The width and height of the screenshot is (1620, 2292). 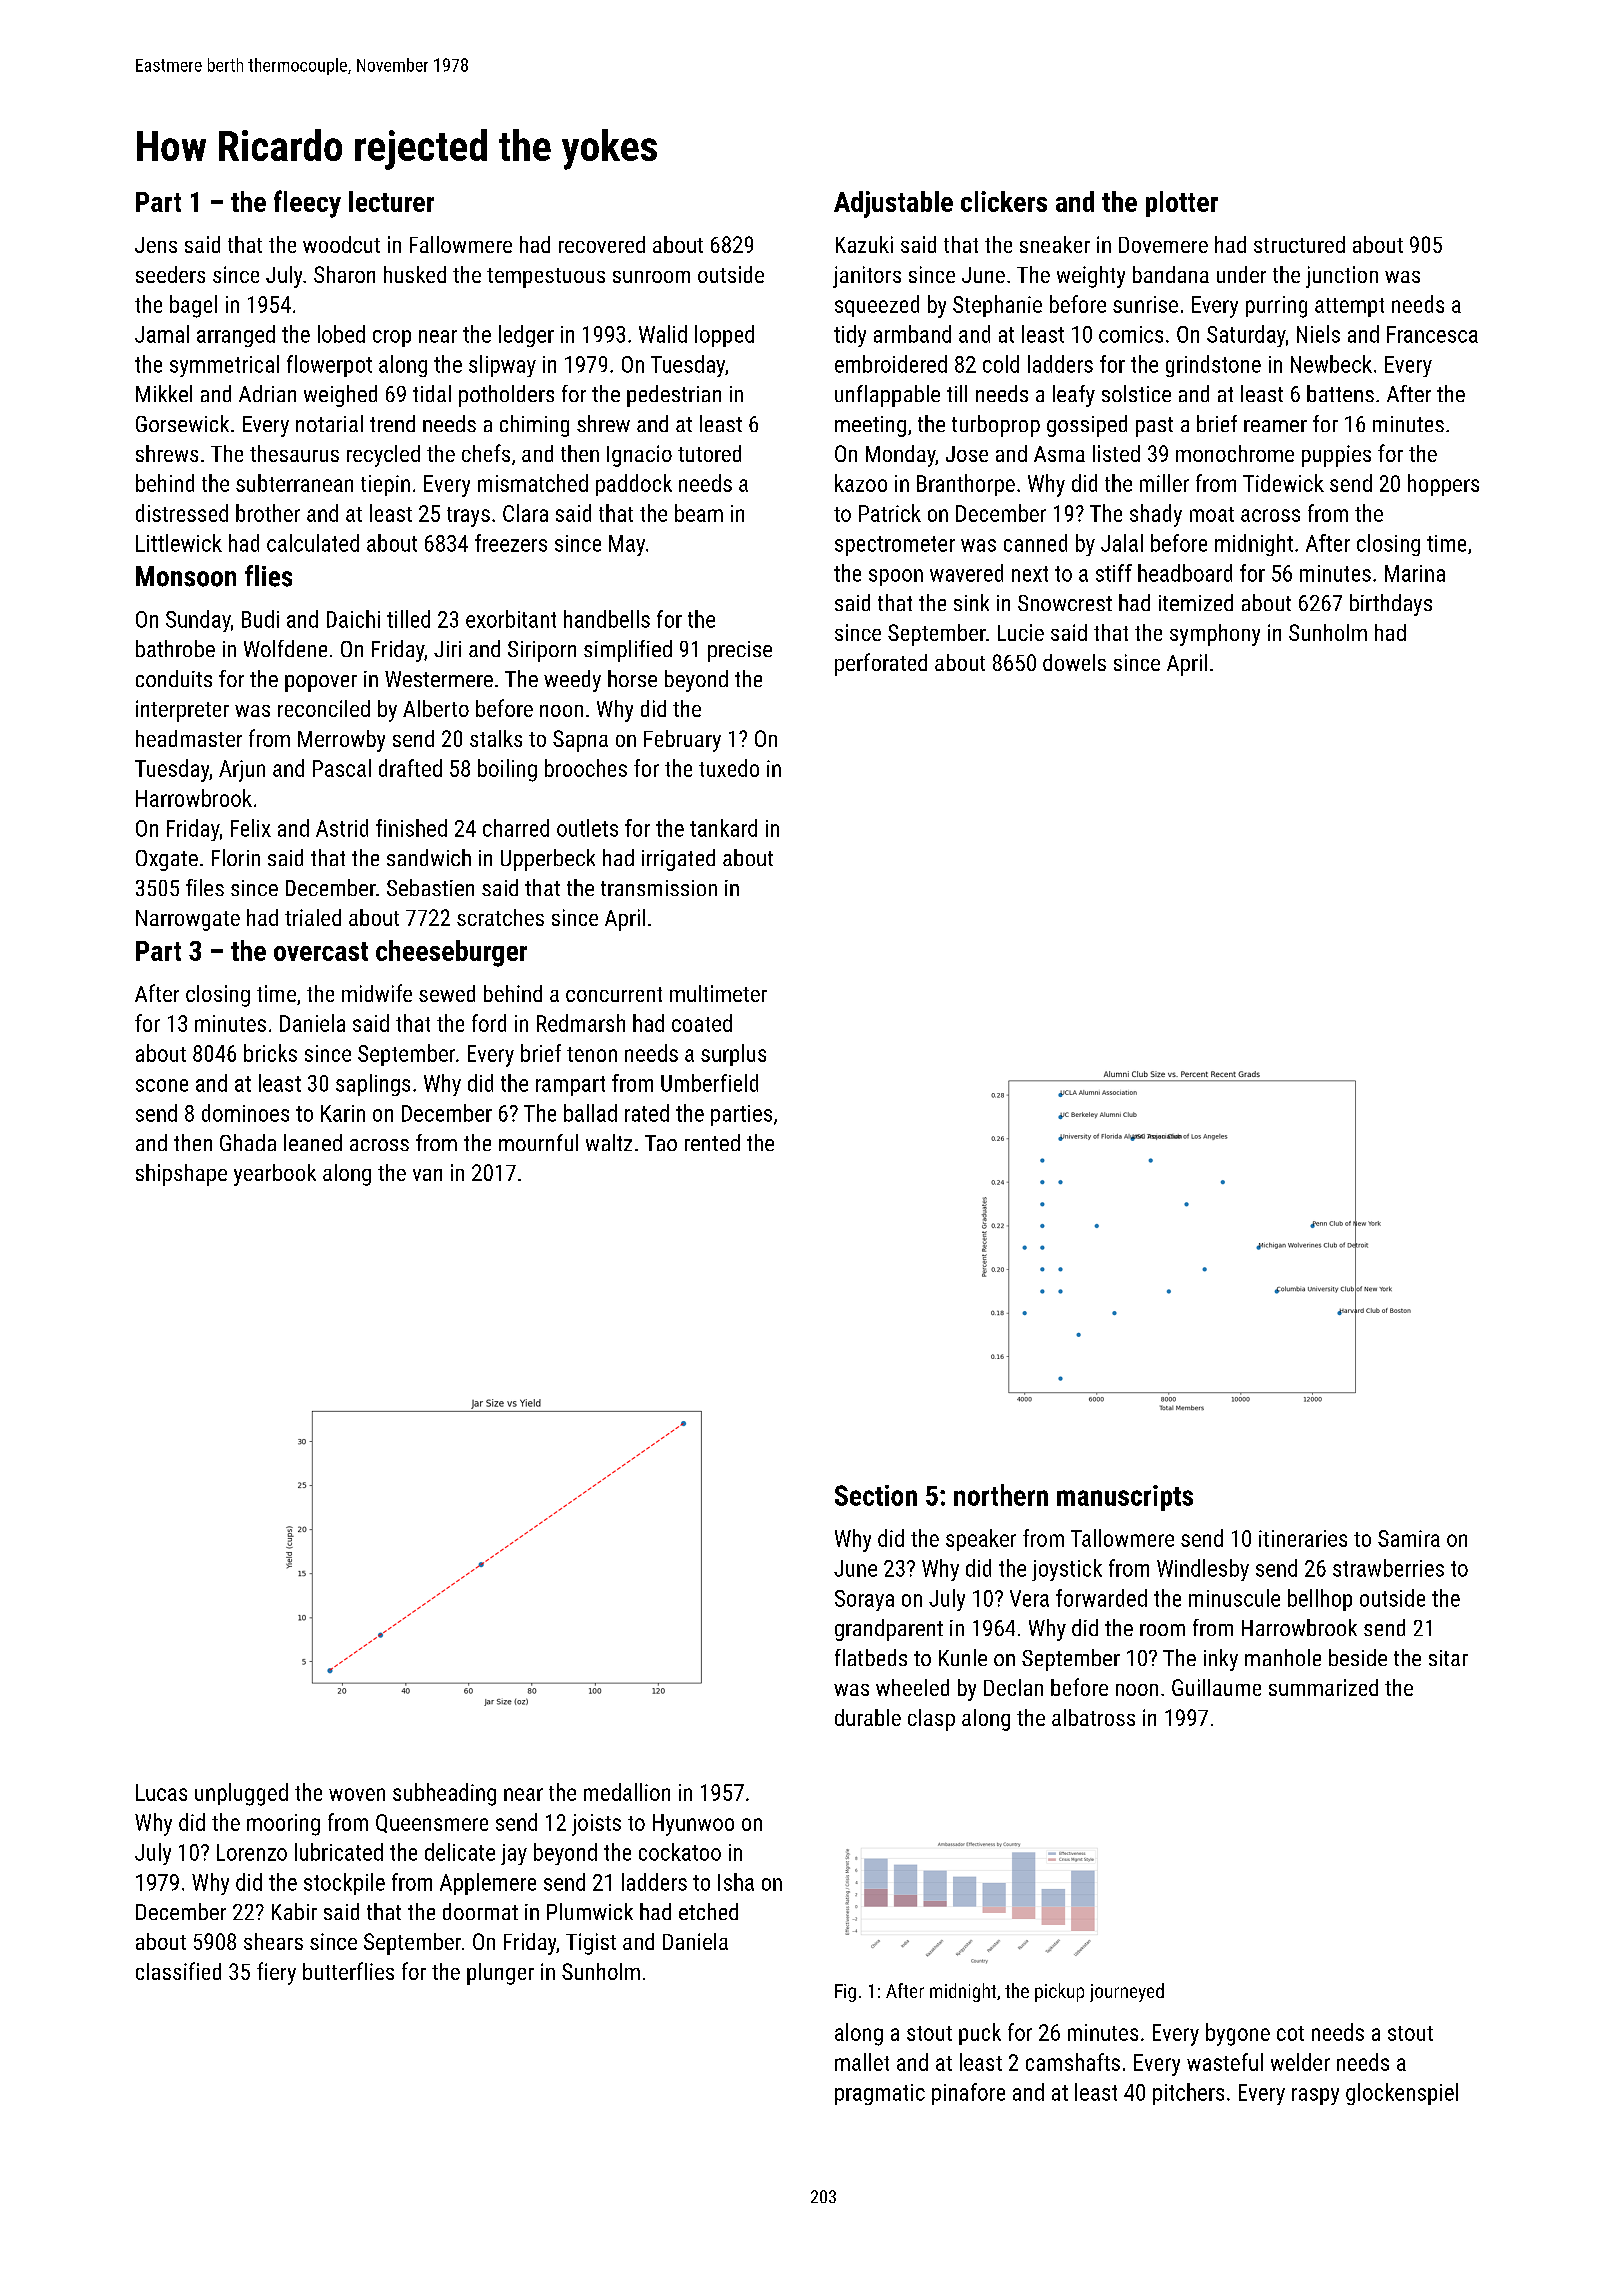 What do you see at coordinates (276, 1973) in the screenshot?
I see `fiery` at bounding box center [276, 1973].
